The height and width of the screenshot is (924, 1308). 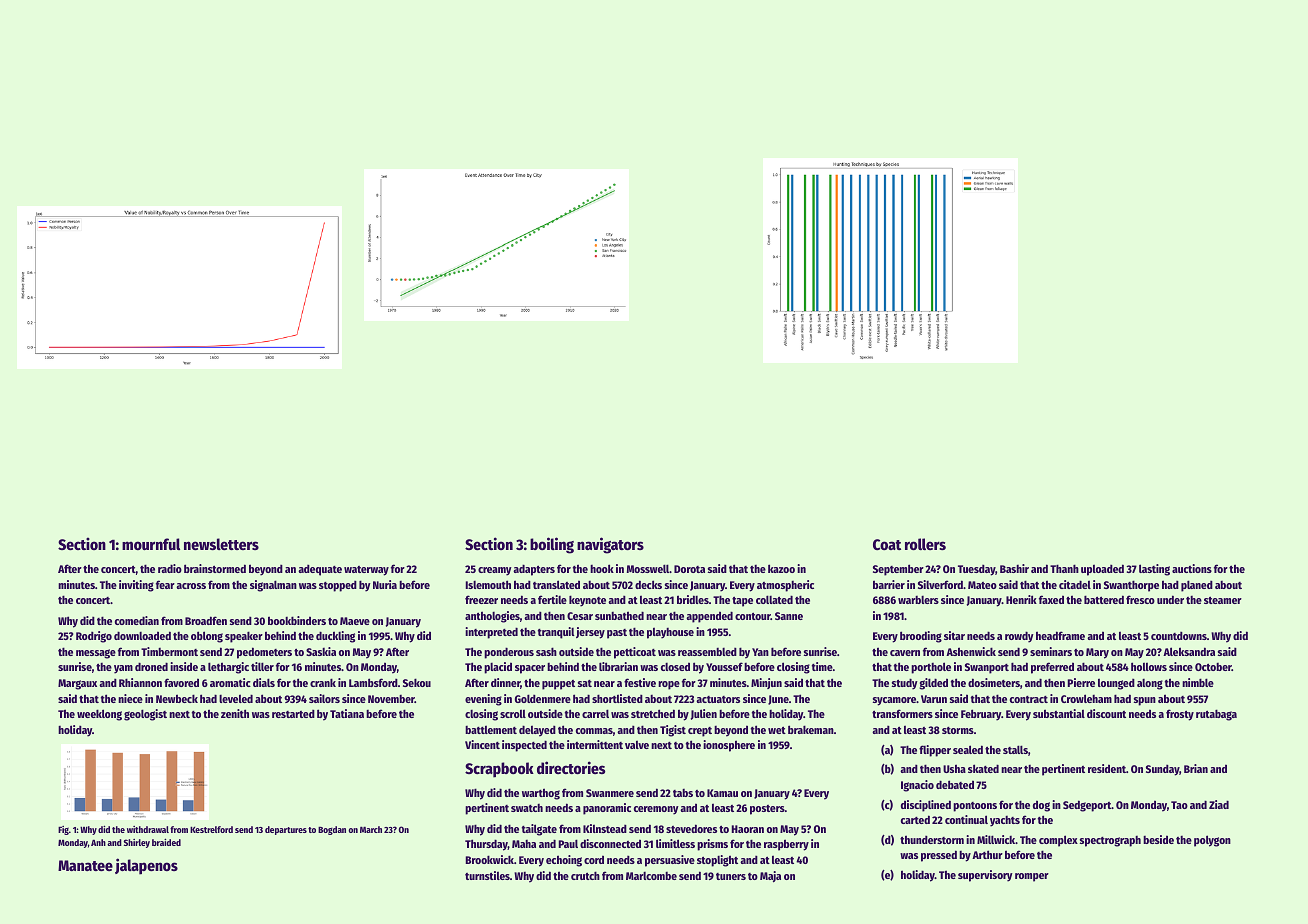 What do you see at coordinates (1005, 821) in the screenshot?
I see `yachts` at bounding box center [1005, 821].
